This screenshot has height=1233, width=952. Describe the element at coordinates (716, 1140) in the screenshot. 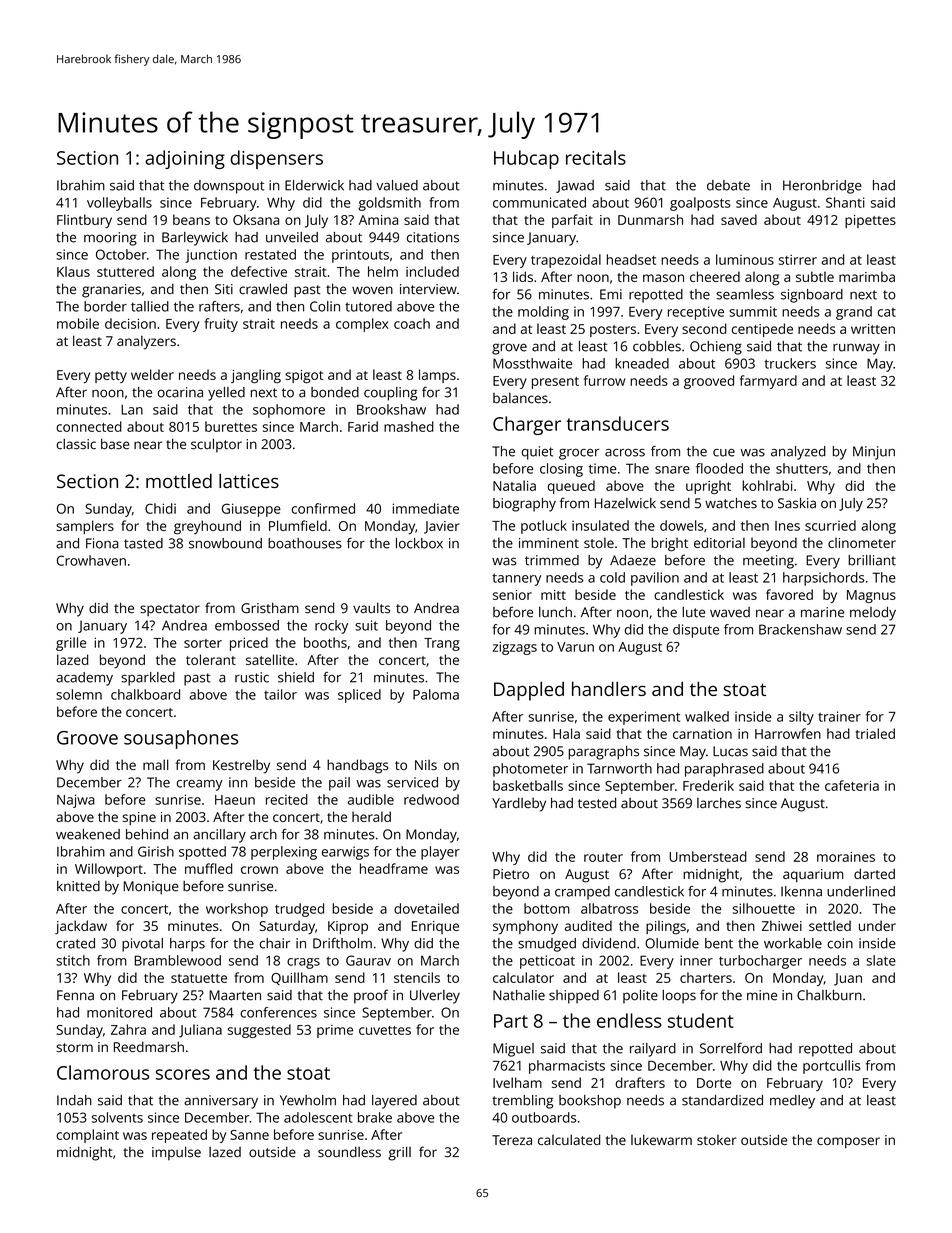

I see `stoker` at that location.
